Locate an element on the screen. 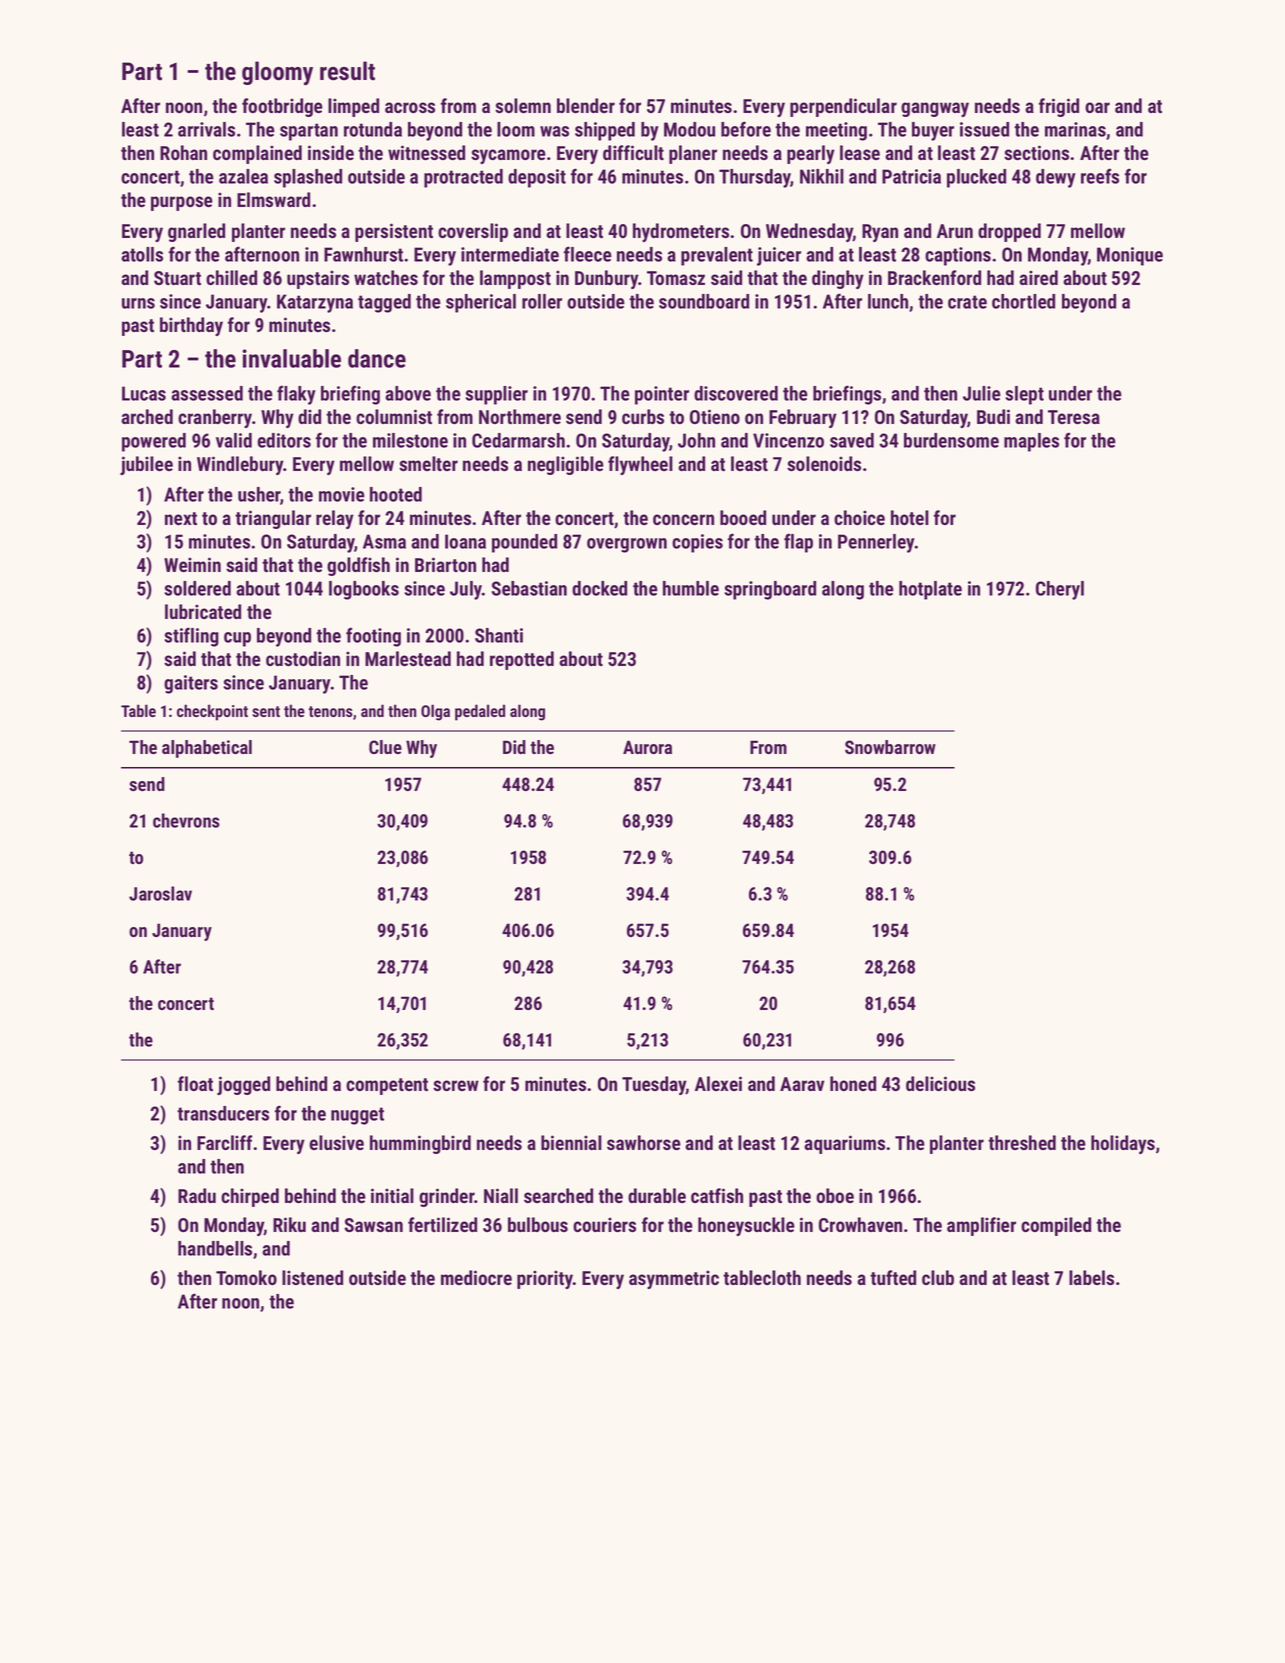 The width and height of the screenshot is (1285, 1663). Alexei is located at coordinates (718, 1083).
